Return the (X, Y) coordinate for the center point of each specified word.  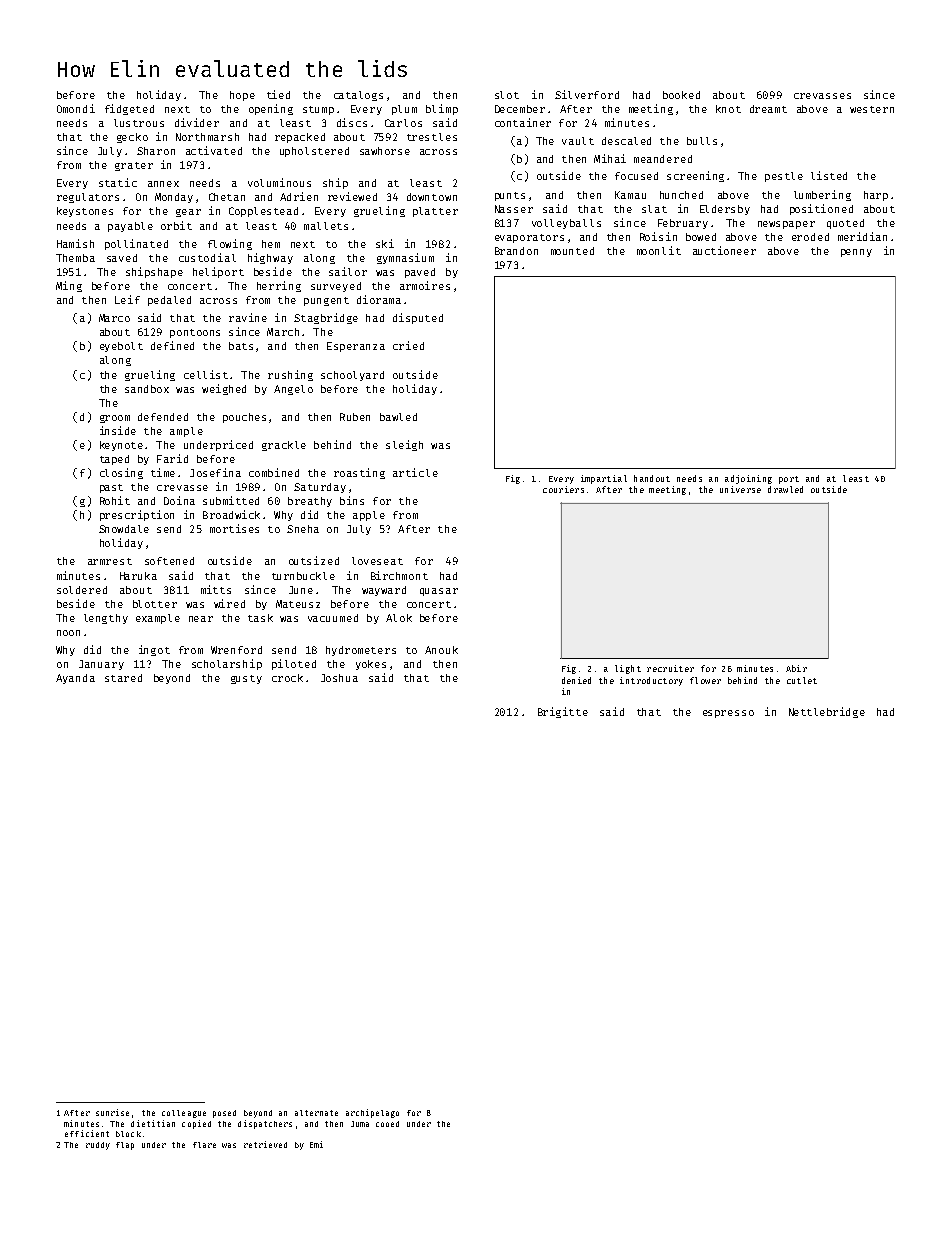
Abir (796, 668)
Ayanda (75, 679)
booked (681, 95)
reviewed (352, 196)
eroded (810, 237)
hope (242, 96)
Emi (316, 1144)
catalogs (358, 96)
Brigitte (563, 712)
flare (204, 1145)
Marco (114, 318)
